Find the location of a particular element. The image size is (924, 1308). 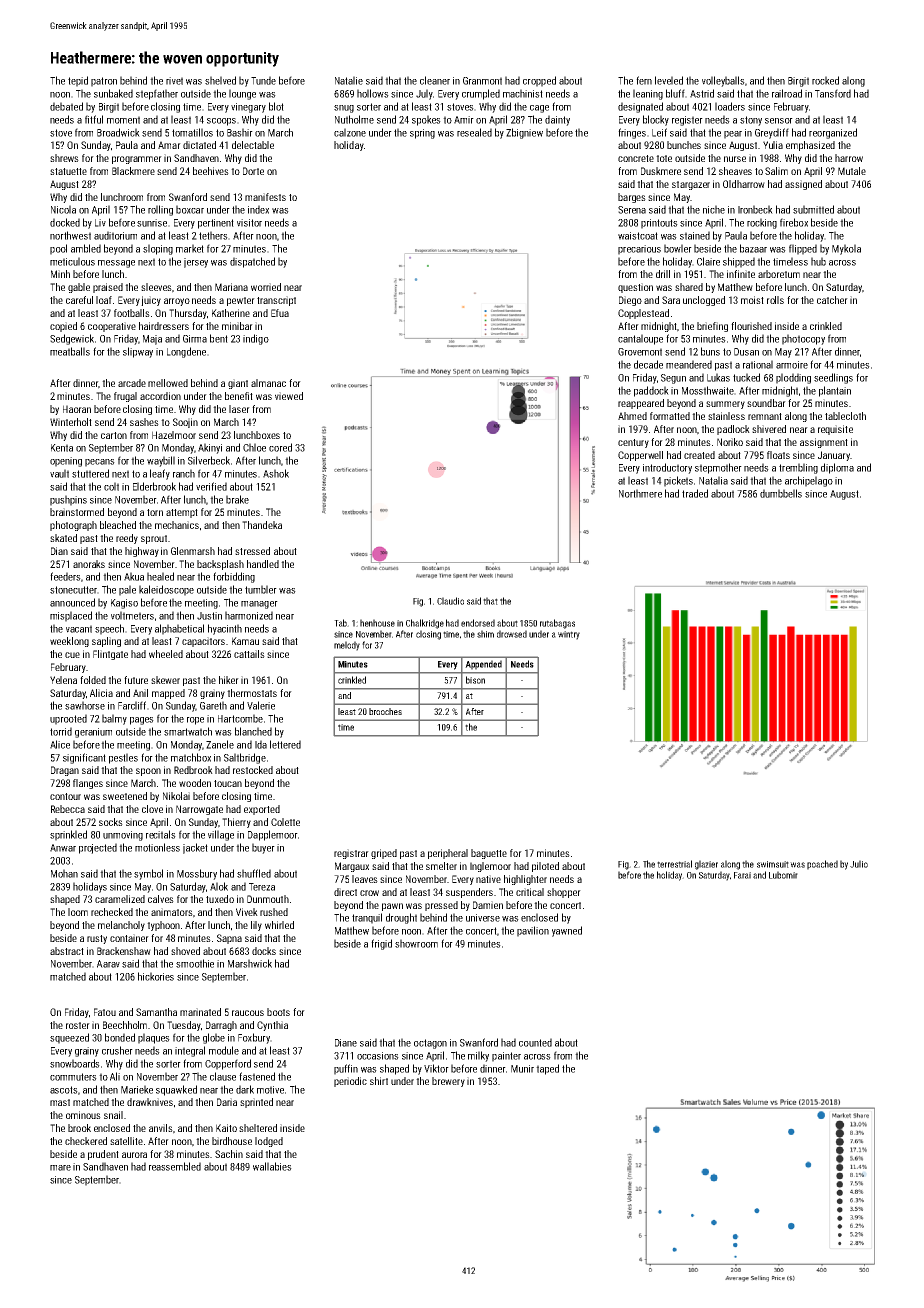

Julio is located at coordinates (859, 864).
